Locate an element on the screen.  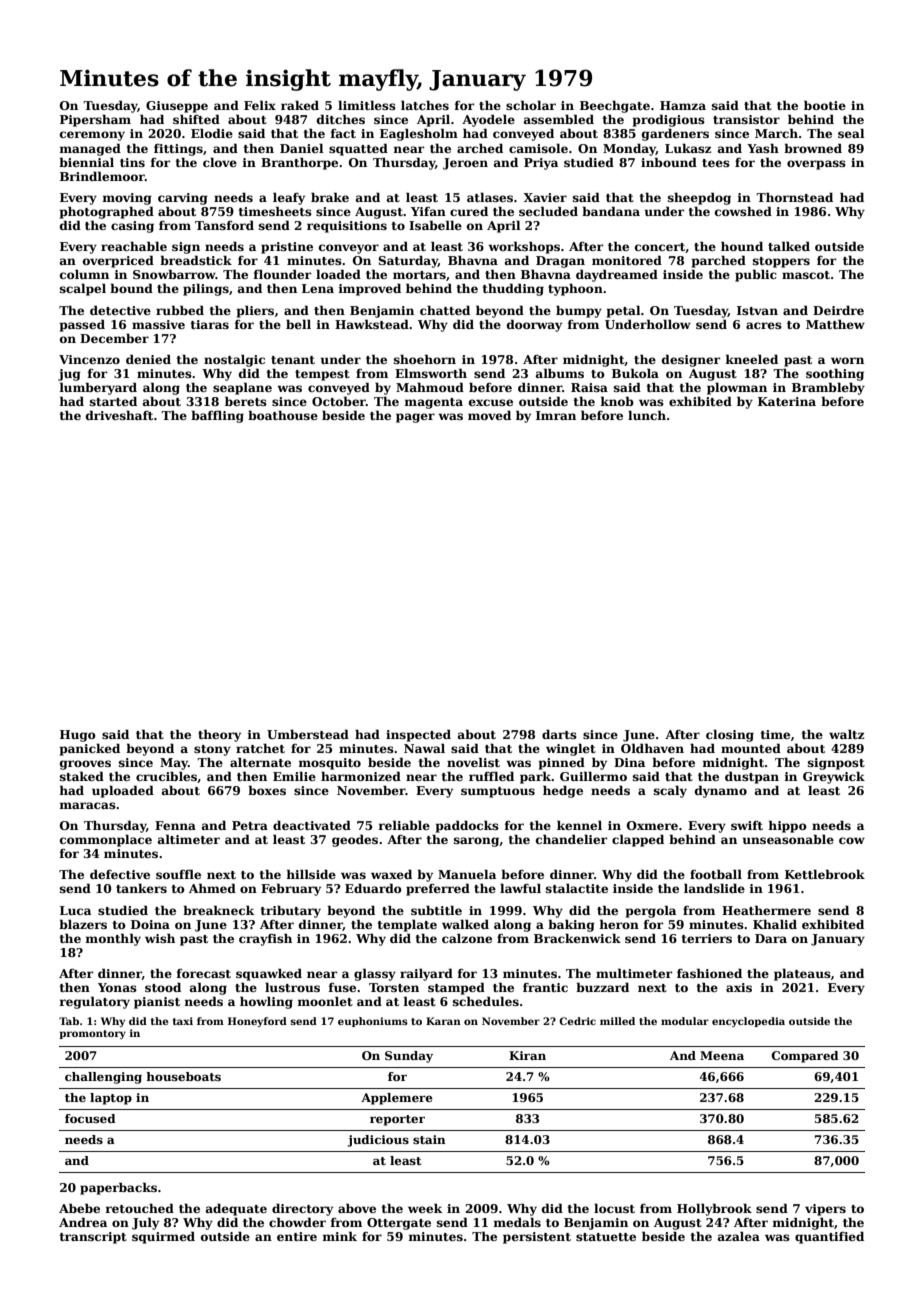
Brambleby is located at coordinates (828, 388).
